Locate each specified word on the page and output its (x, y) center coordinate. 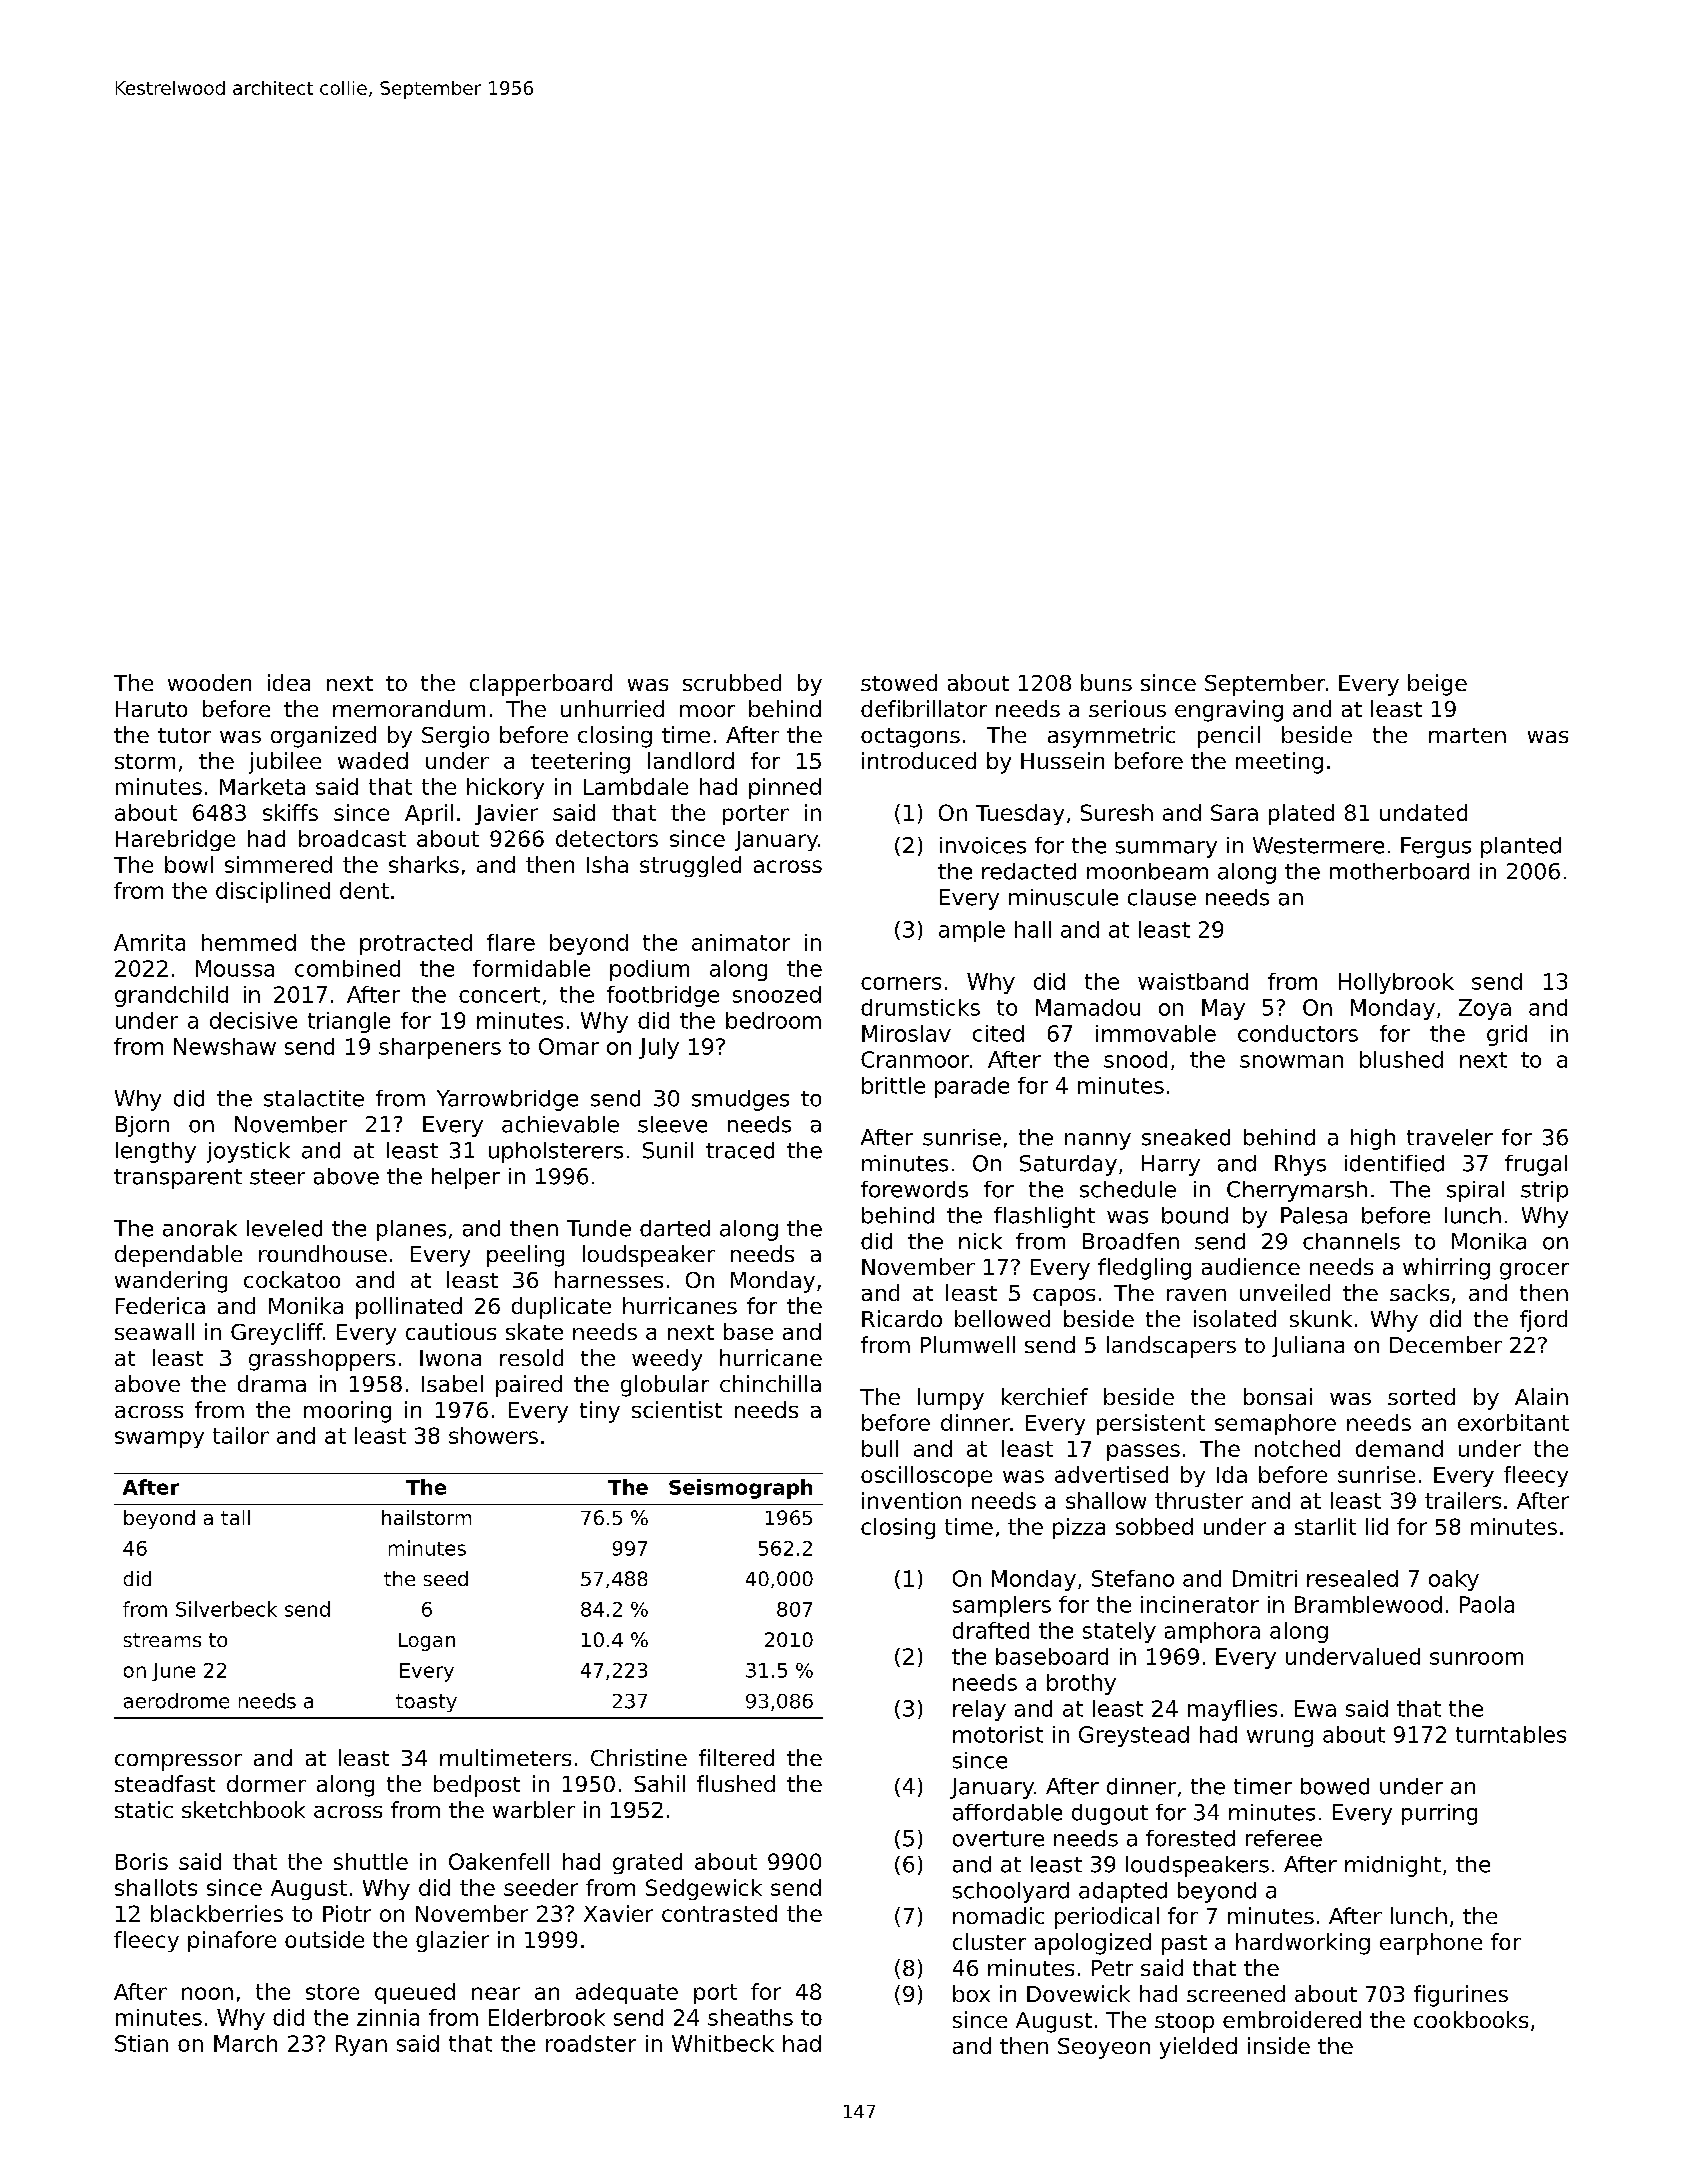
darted (675, 1228)
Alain (1541, 1396)
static (144, 1809)
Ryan (361, 2045)
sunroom (1476, 1658)
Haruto (151, 709)
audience (1251, 1266)
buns (1106, 682)
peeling (525, 1256)
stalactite (314, 1098)
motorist (998, 1734)
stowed (899, 682)
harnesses (609, 1279)
